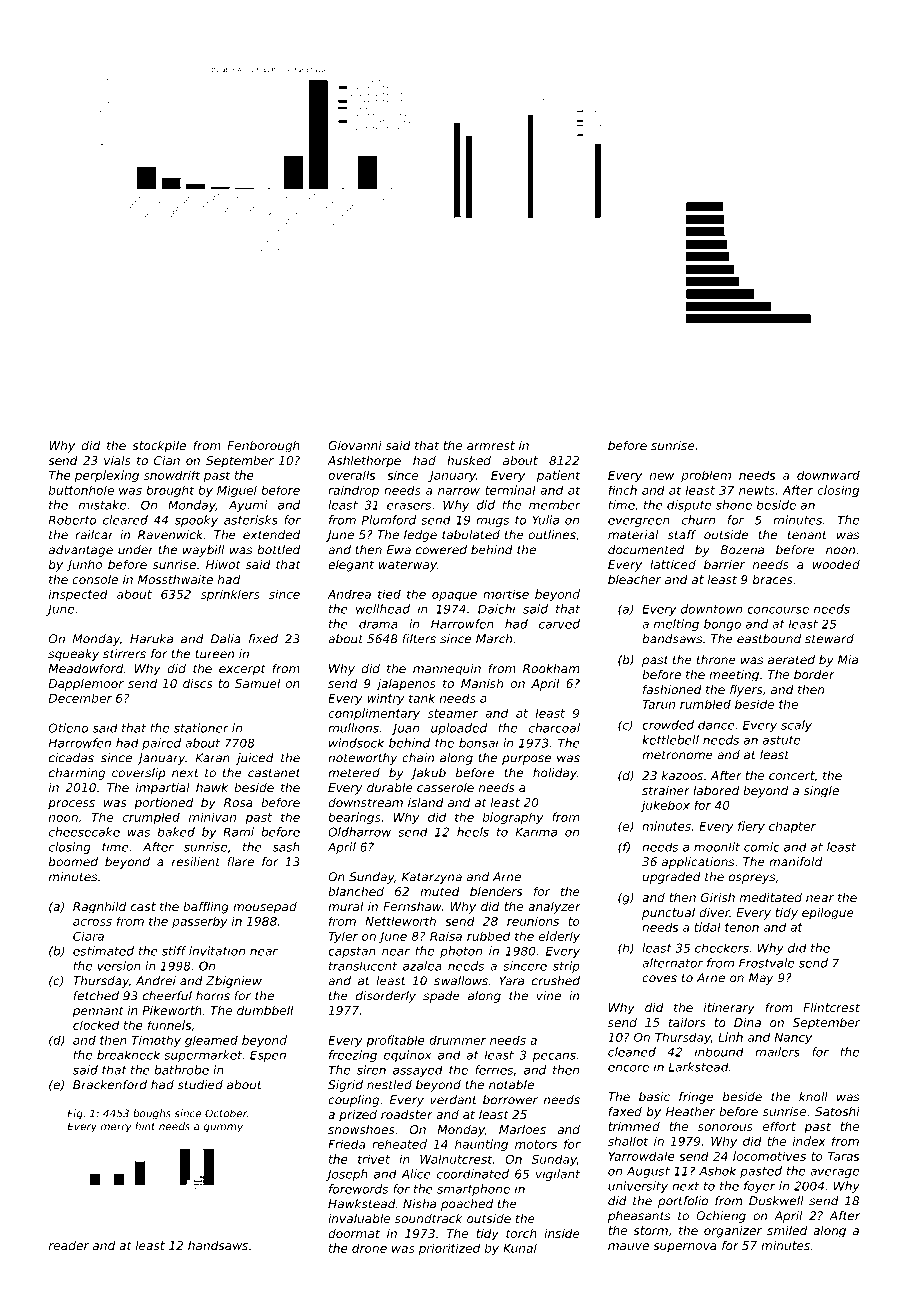 Image resolution: width=908 pixels, height=1316 pixels. I want to click on chapter, so click(792, 827).
